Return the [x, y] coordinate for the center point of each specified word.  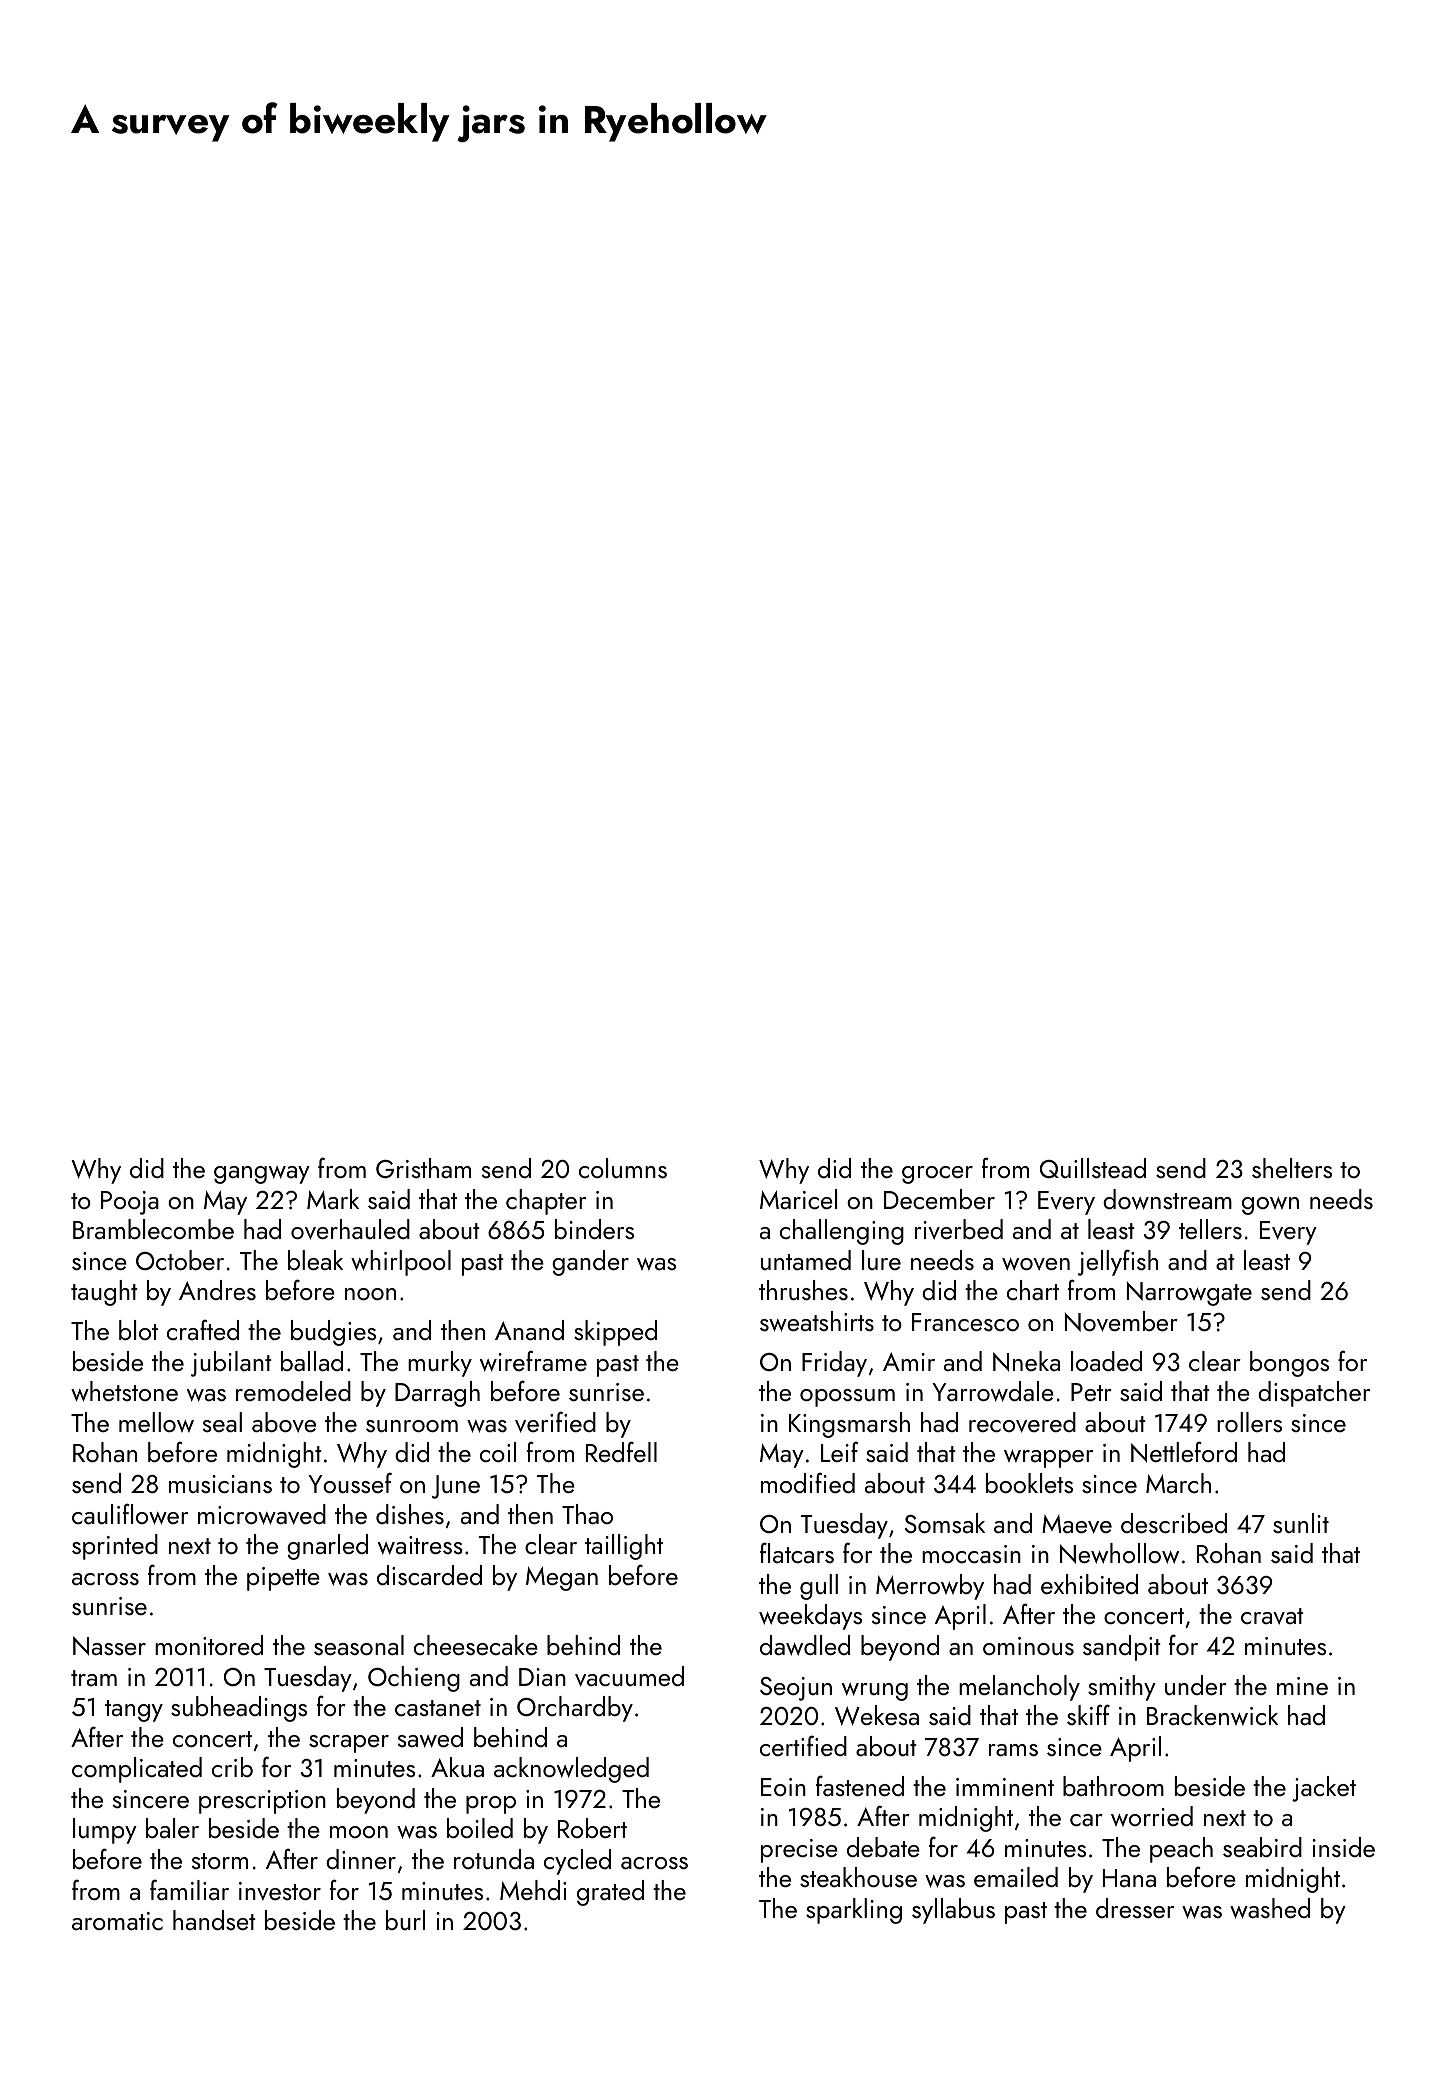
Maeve [1077, 1524]
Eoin [783, 1787]
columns [623, 1168]
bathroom [1113, 1786]
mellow [156, 1422]
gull [819, 1587]
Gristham [423, 1168]
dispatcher [1314, 1394]
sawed [430, 1737]
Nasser [109, 1646]
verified [555, 1422]
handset [214, 1920]
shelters [1292, 1168]
